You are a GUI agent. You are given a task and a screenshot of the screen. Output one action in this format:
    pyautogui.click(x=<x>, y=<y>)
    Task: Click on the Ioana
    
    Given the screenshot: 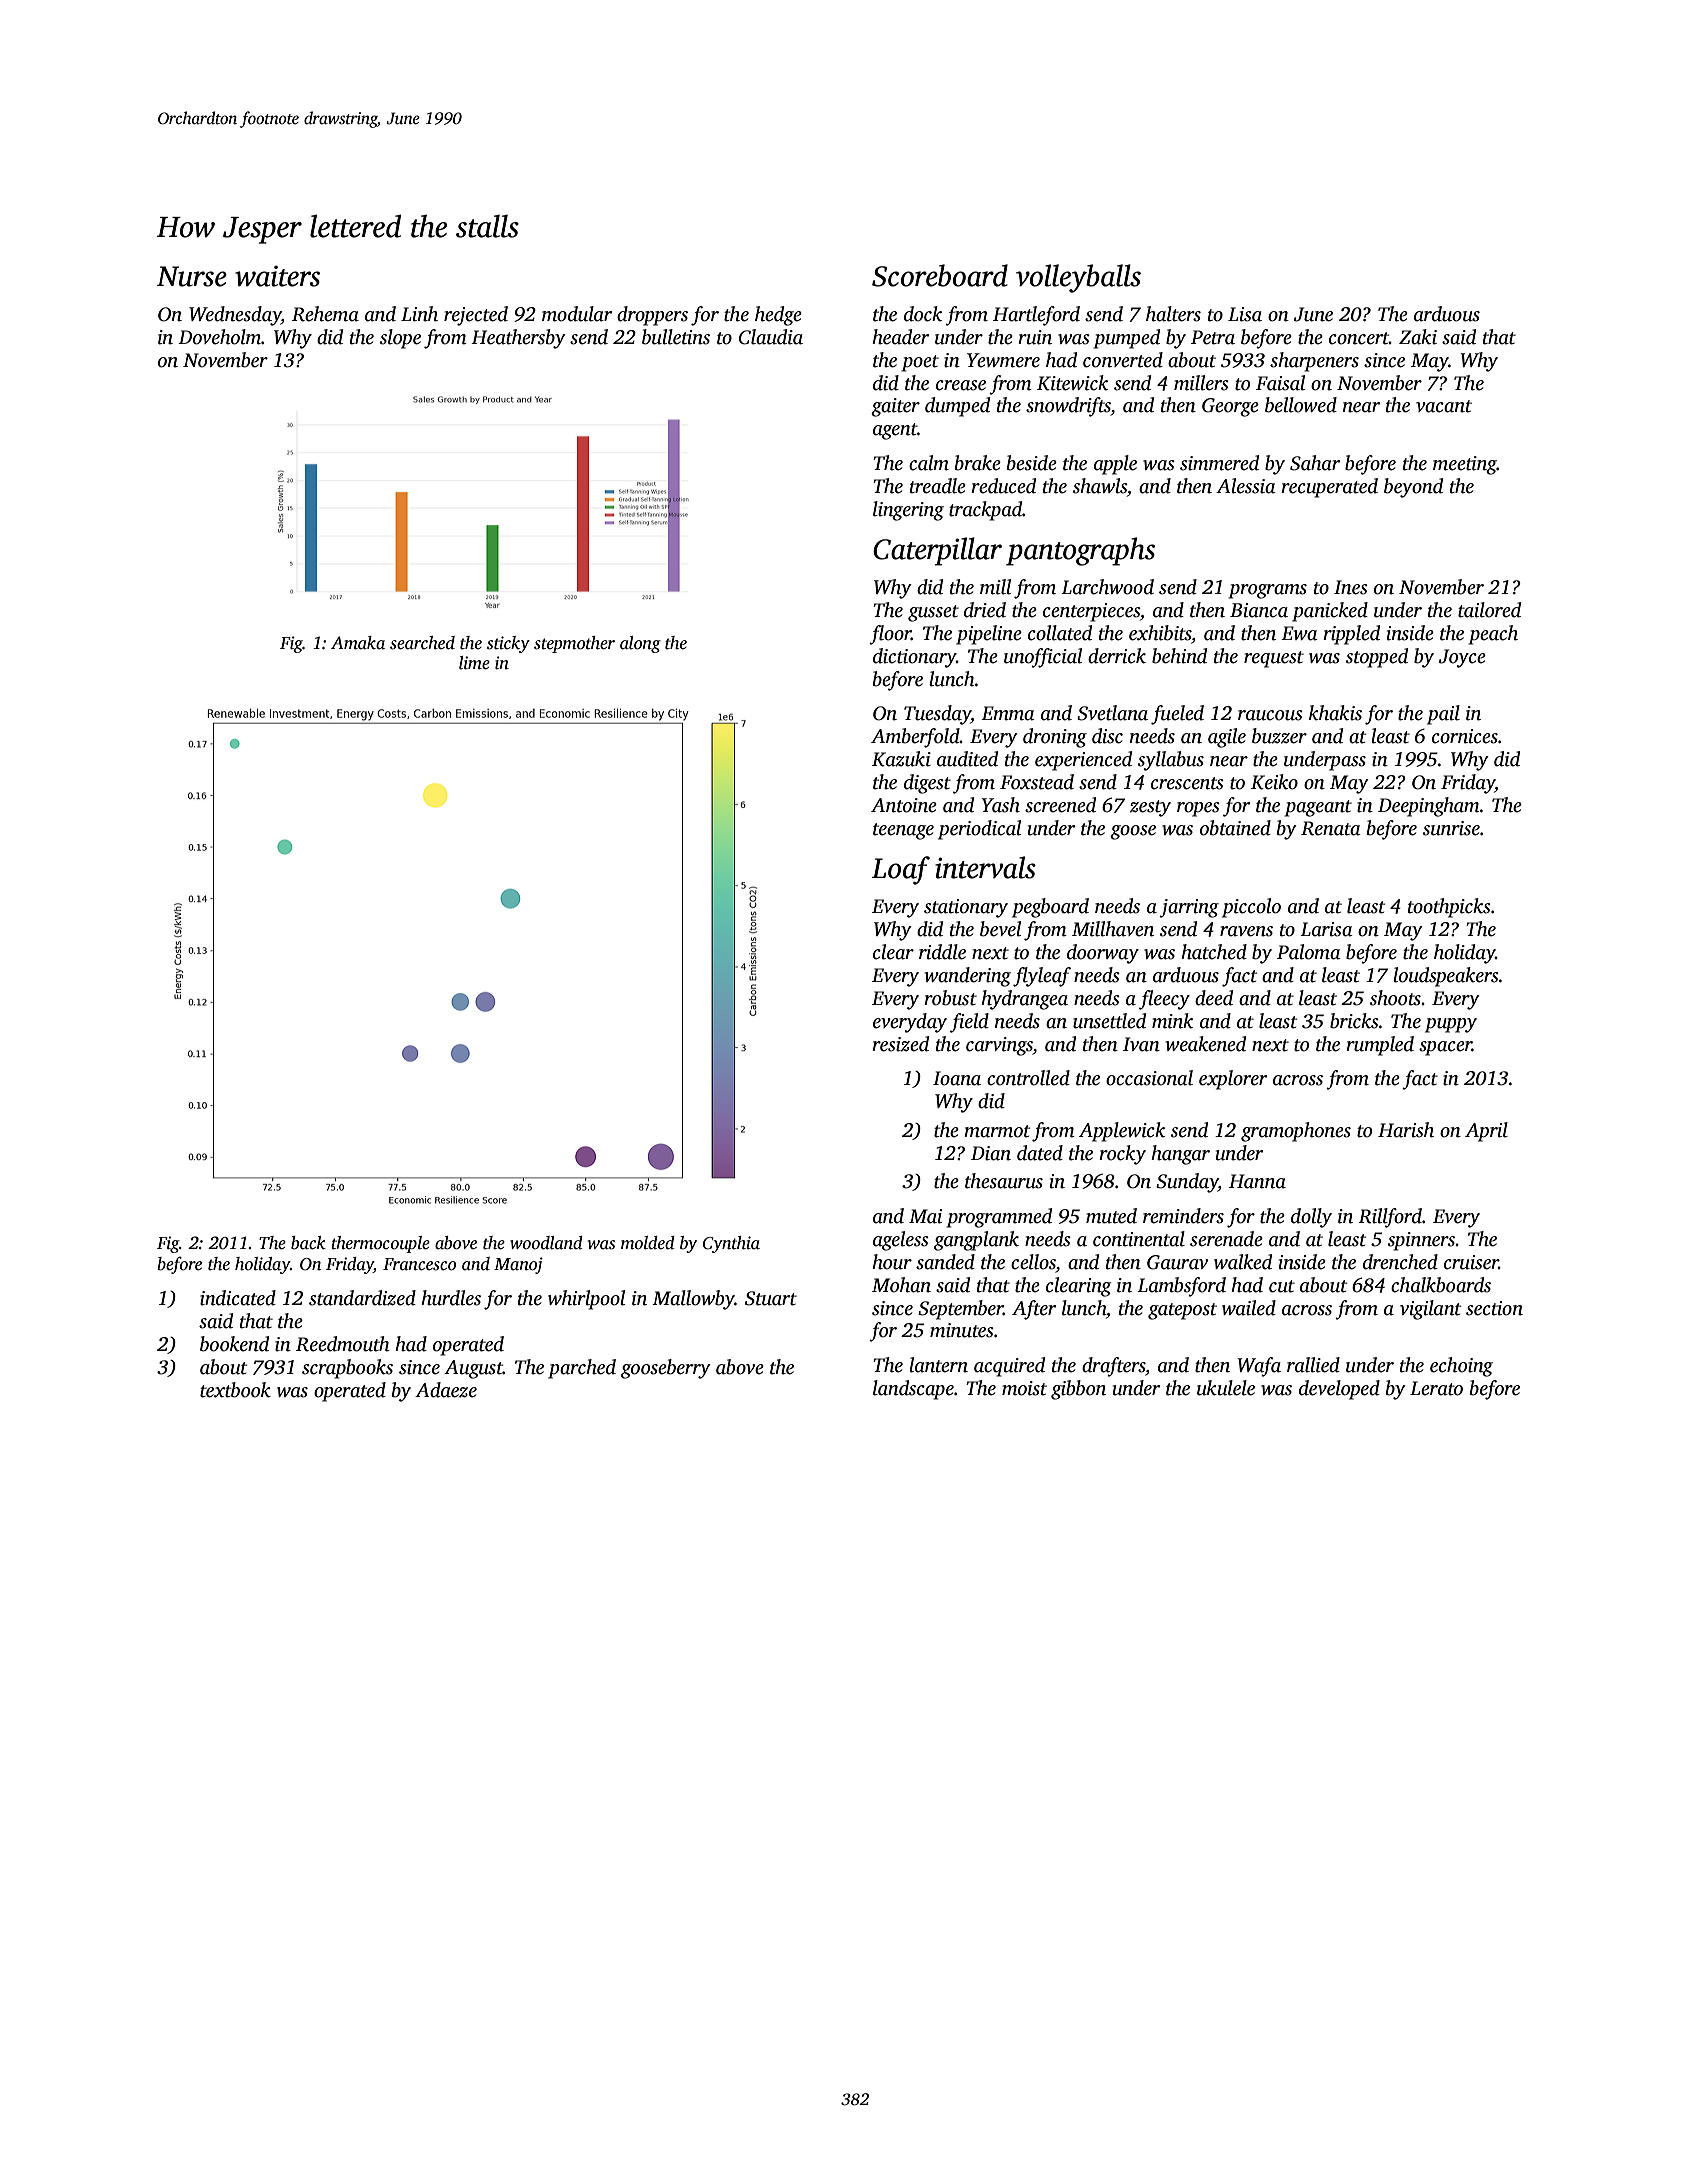 What is the action you would take?
    pyautogui.click(x=957, y=1078)
